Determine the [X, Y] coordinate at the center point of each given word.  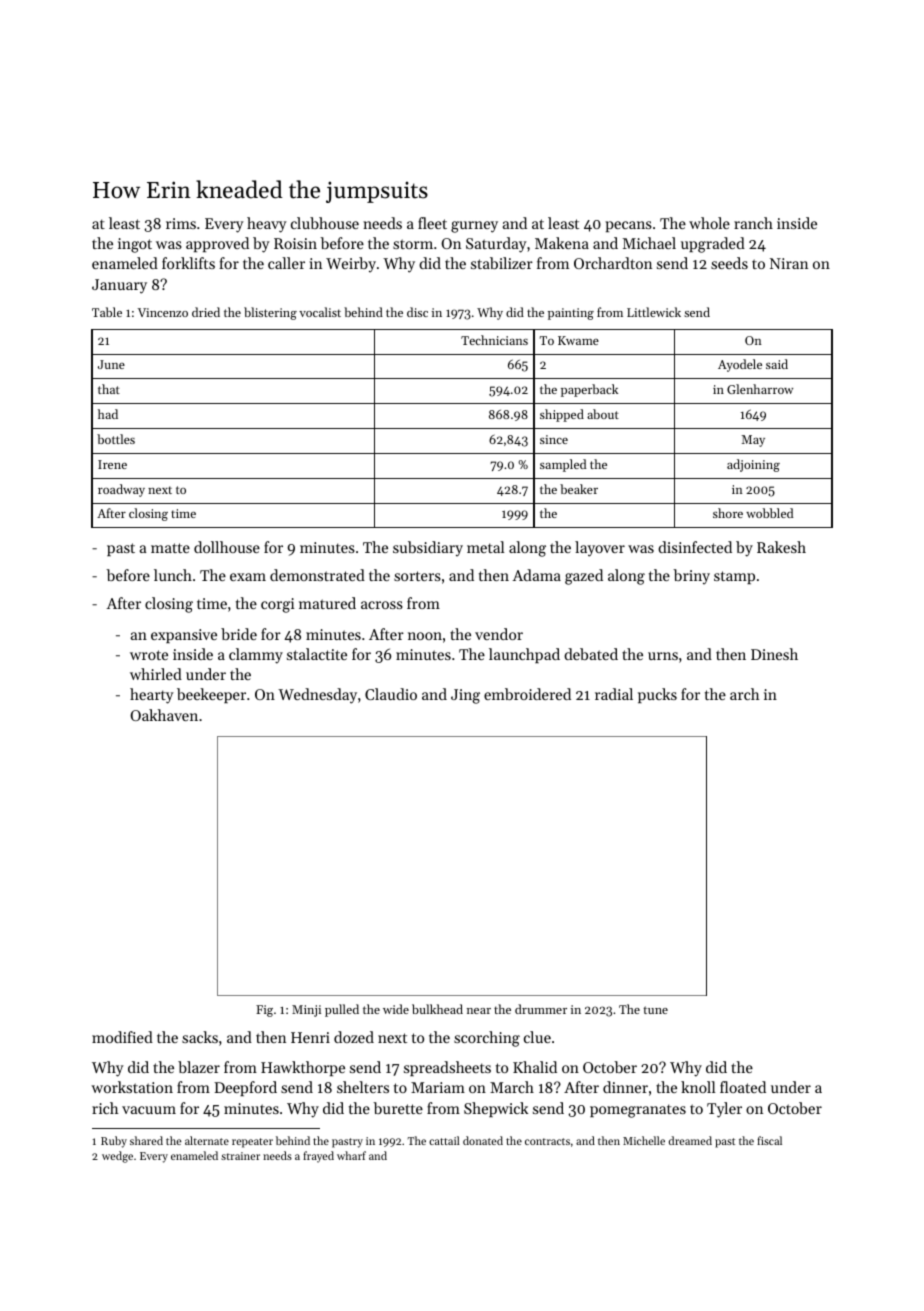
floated [743, 1087]
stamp [734, 577]
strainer [240, 1156]
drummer [541, 1009]
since [554, 439]
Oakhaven [164, 715]
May [753, 441]
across [382, 605]
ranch [753, 223]
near [479, 1011]
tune [656, 1010]
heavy [267, 225]
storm [413, 244]
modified [122, 1037]
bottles [116, 439]
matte [170, 548]
